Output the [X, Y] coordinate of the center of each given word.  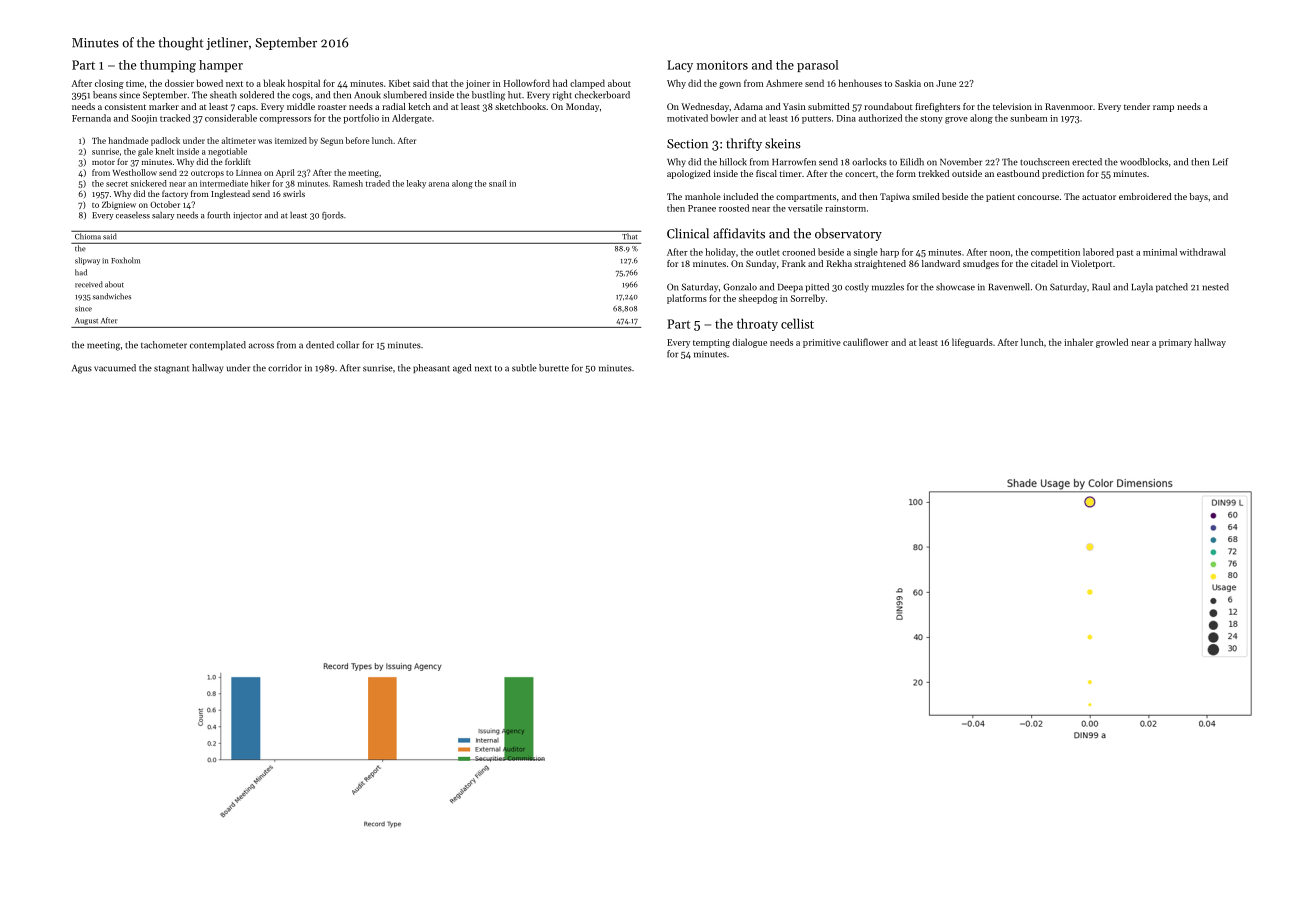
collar [348, 345]
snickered [149, 183]
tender [1137, 106]
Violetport [1091, 264]
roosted [734, 208]
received [89, 284]
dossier [179, 83]
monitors [722, 65]
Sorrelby [808, 299]
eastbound [1018, 173]
